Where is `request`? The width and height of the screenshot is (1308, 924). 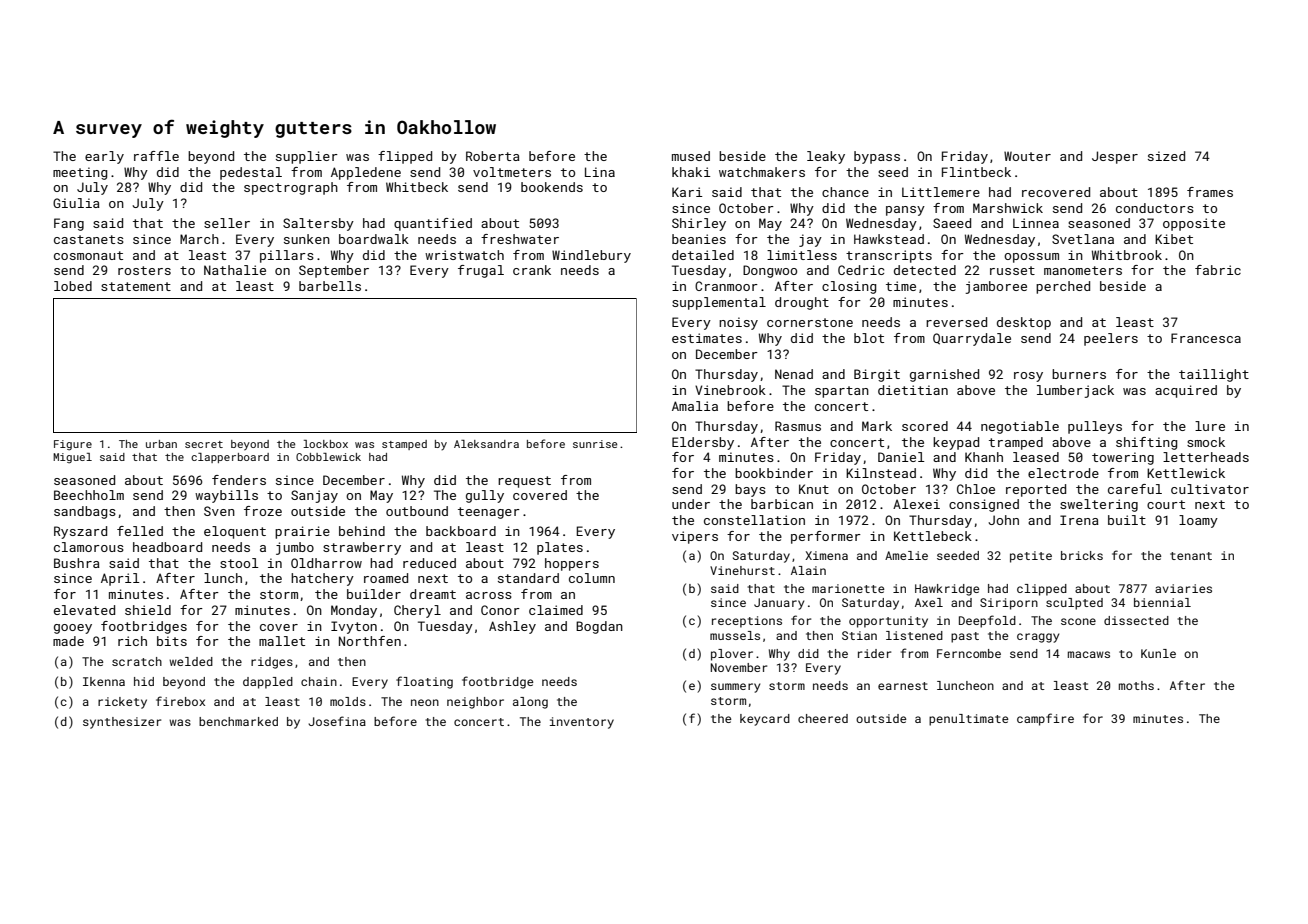
request is located at coordinates (524, 482).
